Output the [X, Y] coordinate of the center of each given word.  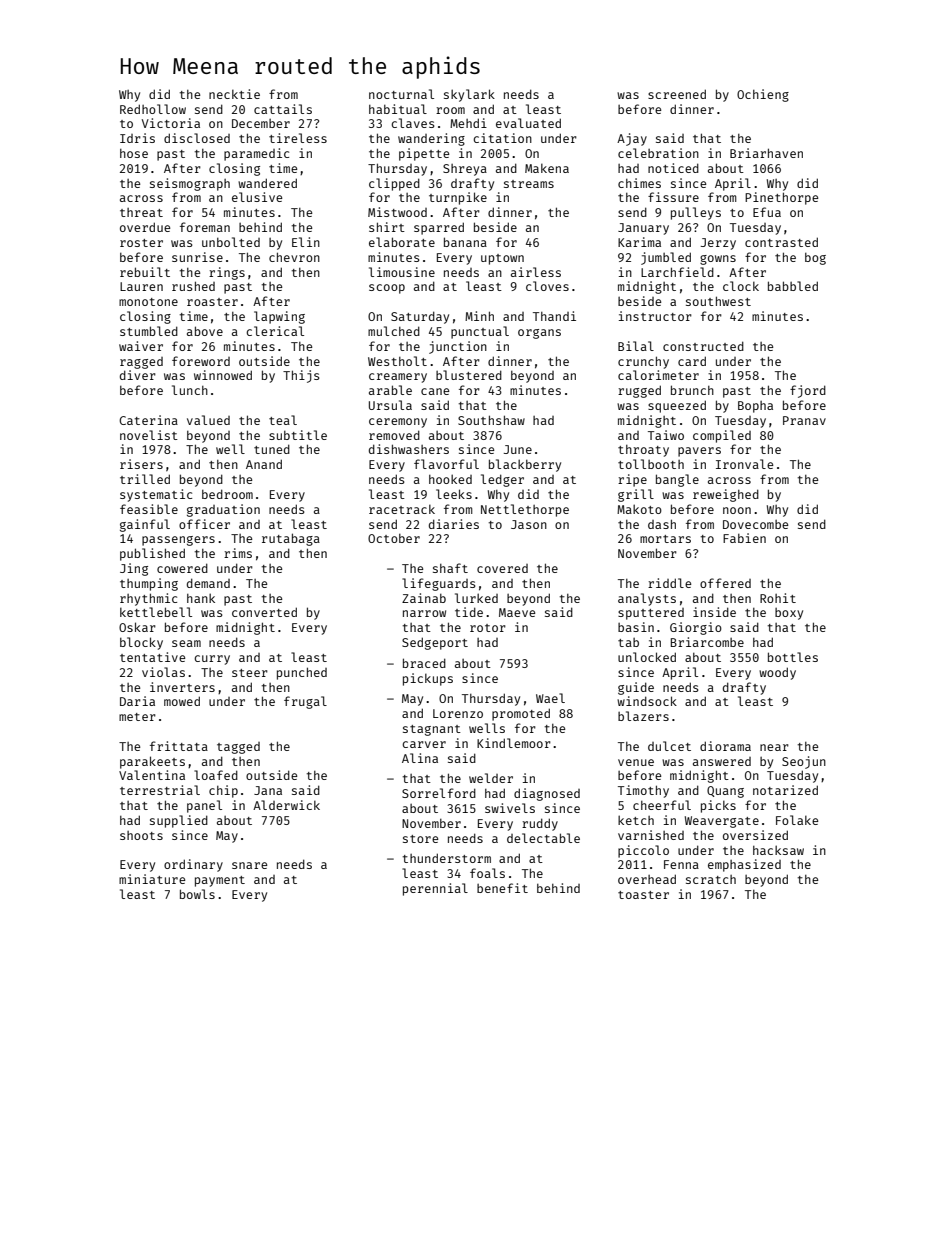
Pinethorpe [781, 198]
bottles [793, 657]
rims [238, 553]
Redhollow [153, 109]
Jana [268, 790]
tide [469, 612]
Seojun [804, 762]
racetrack [402, 509]
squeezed [677, 406]
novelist [149, 435]
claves [413, 123]
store [420, 839]
